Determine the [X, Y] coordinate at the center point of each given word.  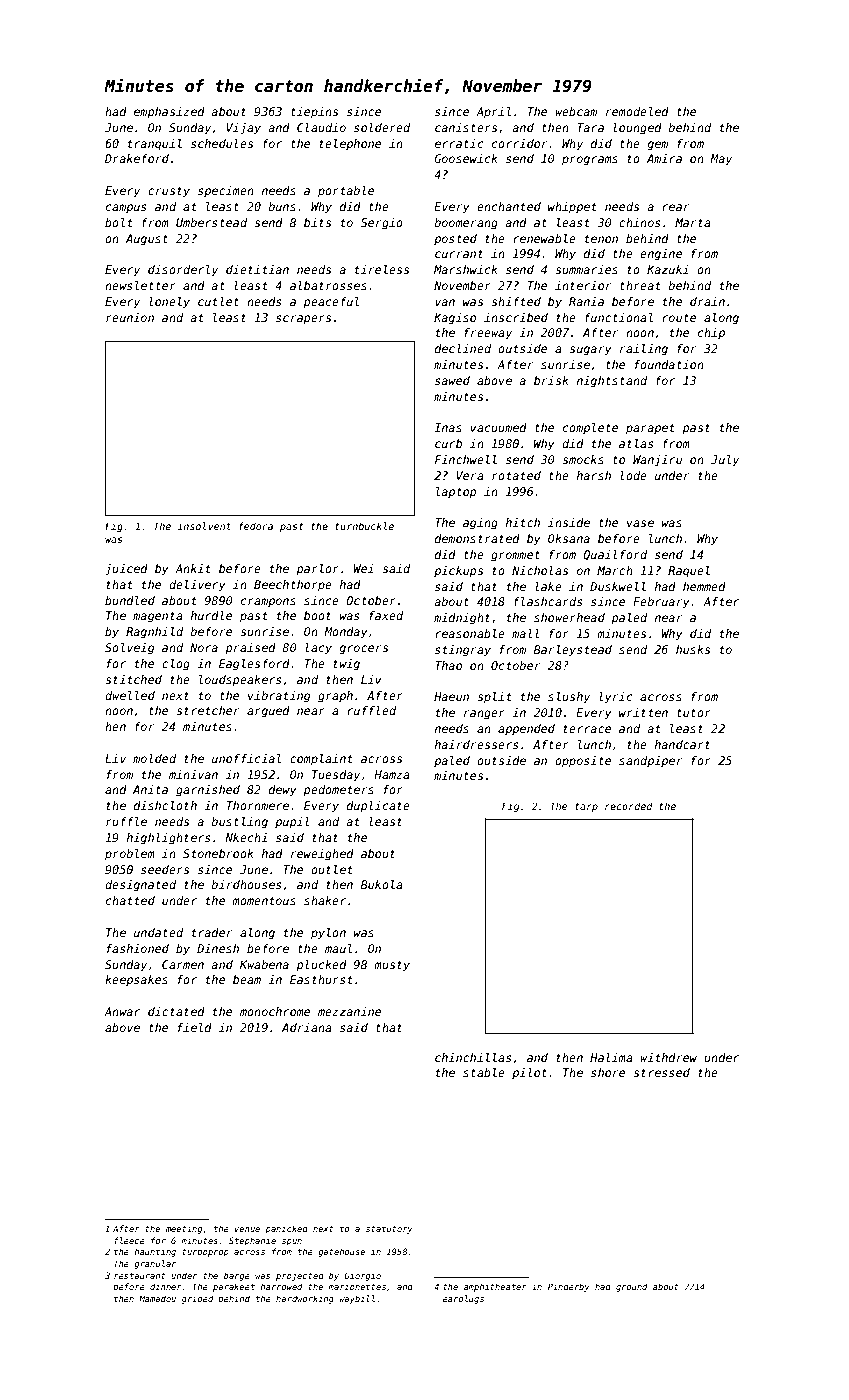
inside [569, 522]
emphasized [169, 113]
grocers [363, 650]
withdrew [668, 1057]
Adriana [307, 1027]
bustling [239, 823]
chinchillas [473, 1057]
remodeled [637, 111]
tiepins [314, 113]
